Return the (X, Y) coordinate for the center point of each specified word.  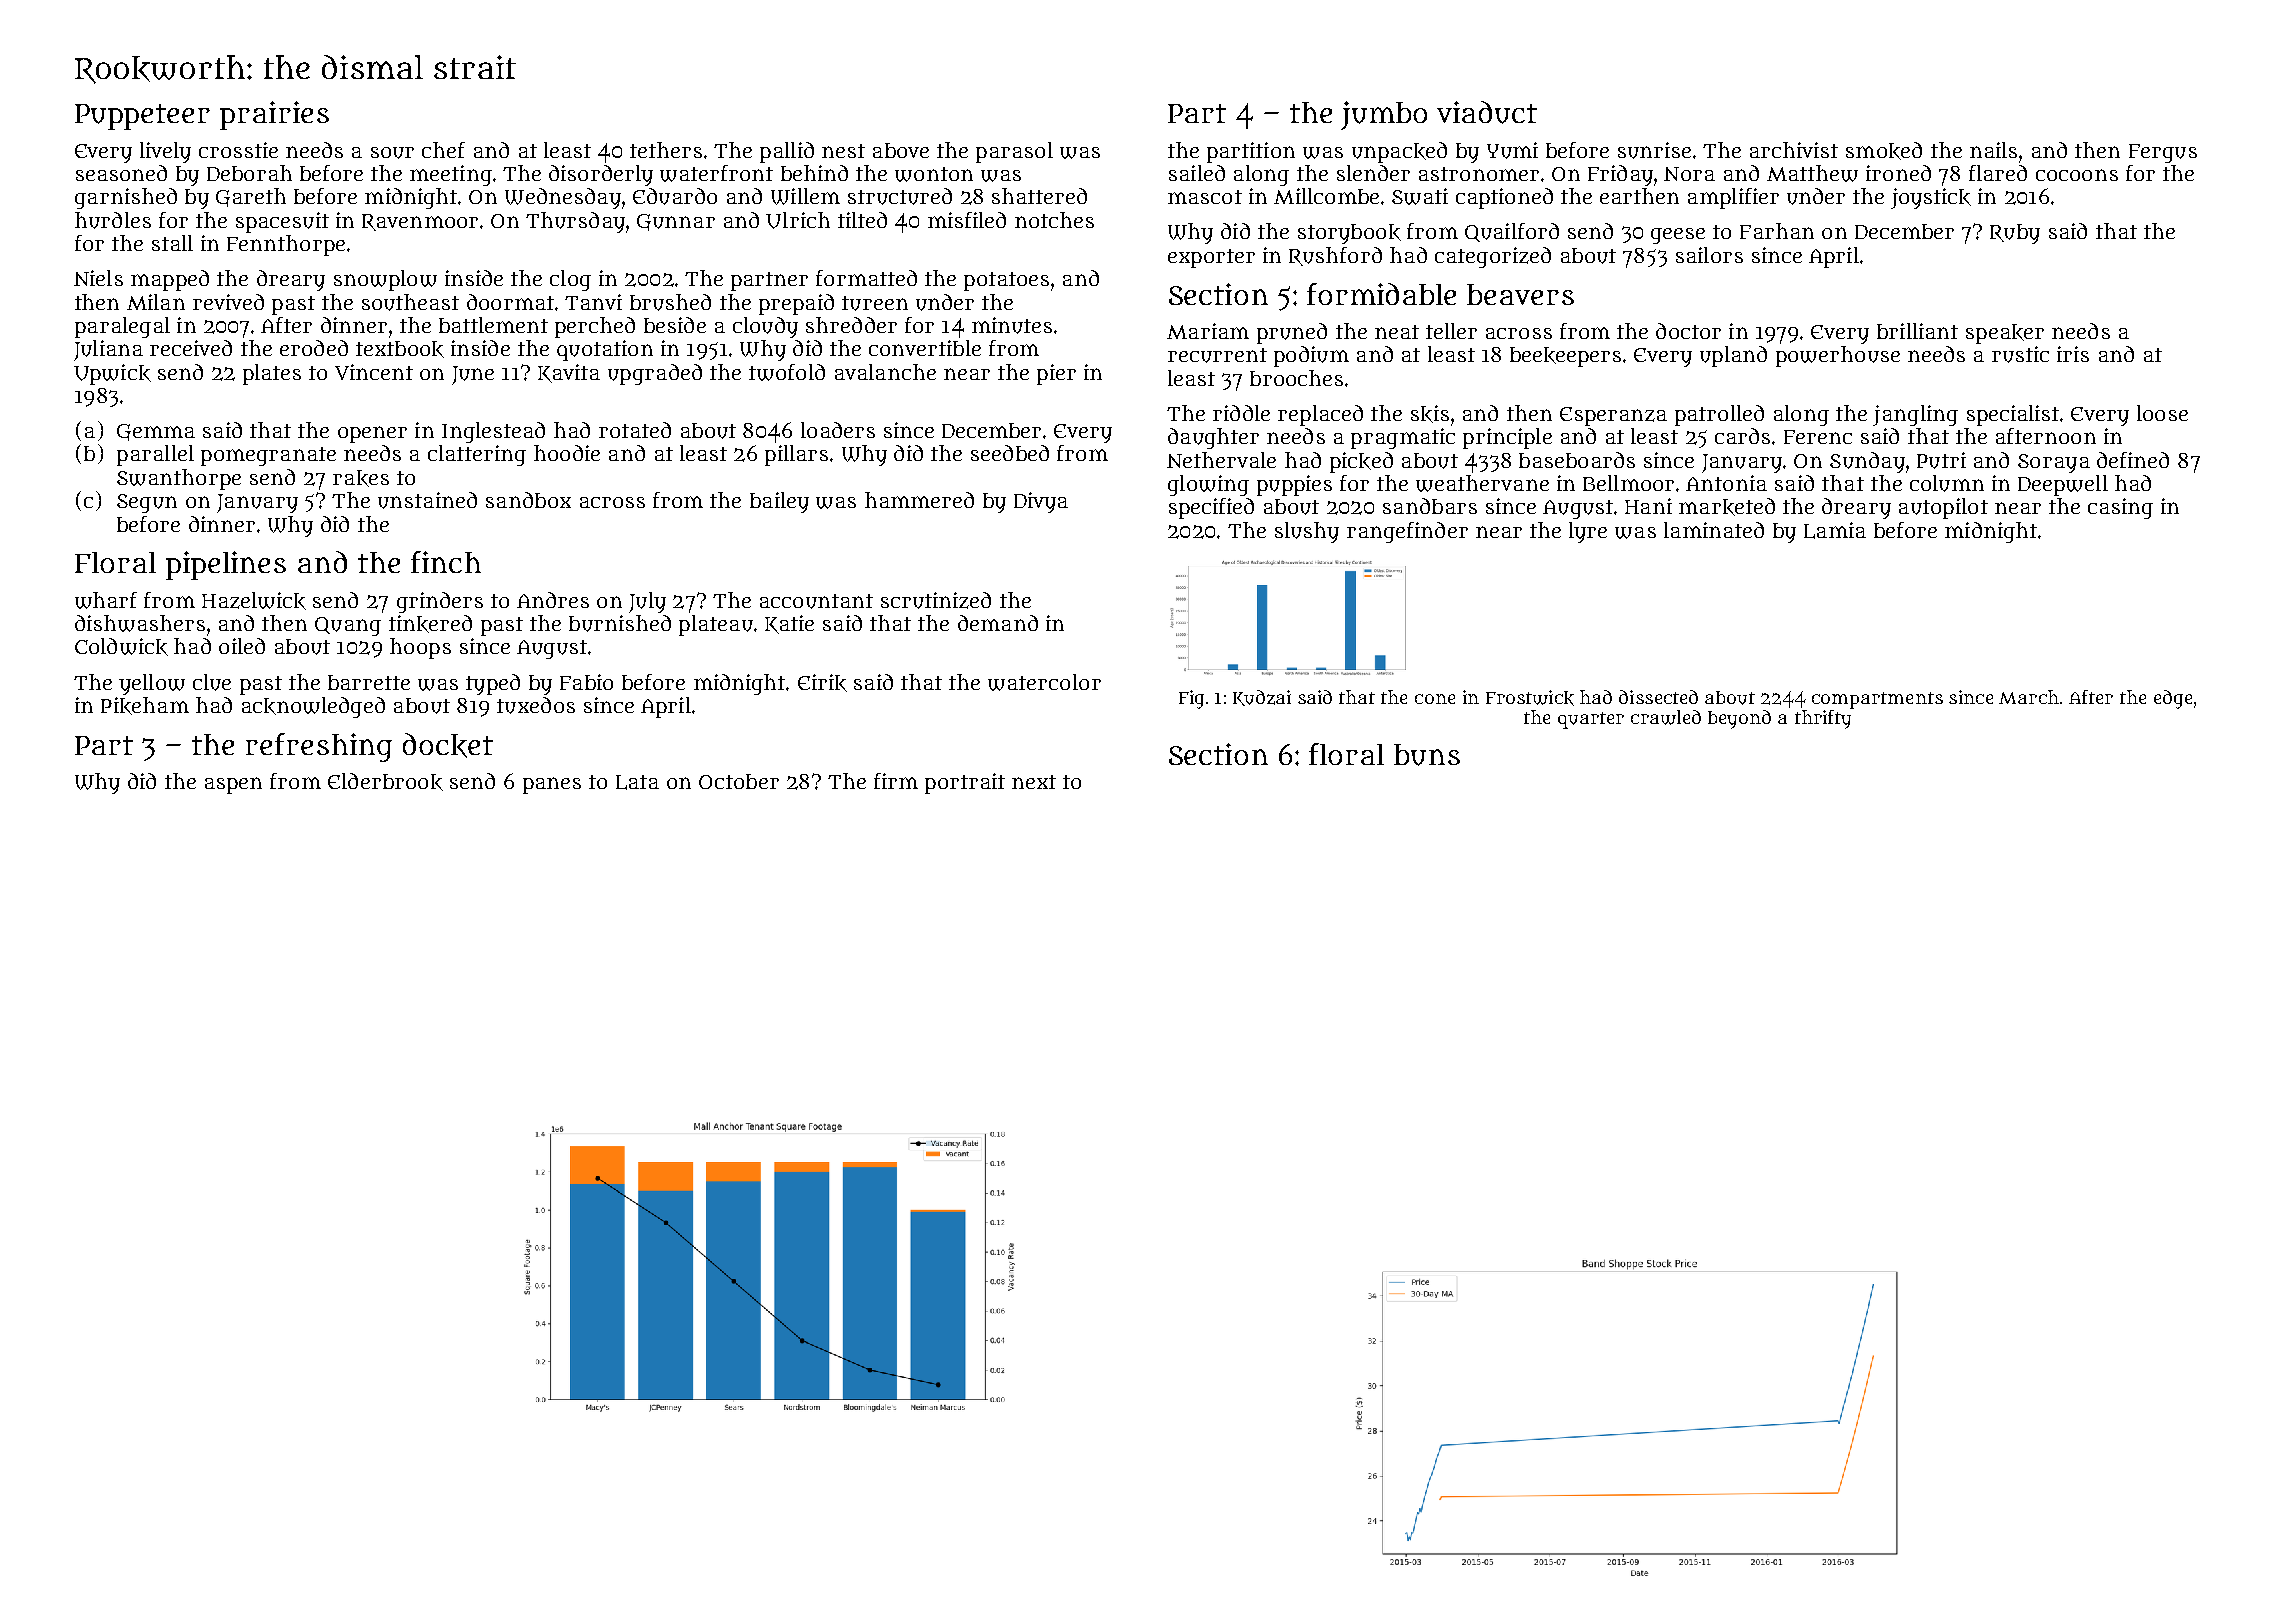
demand (998, 623)
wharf (106, 600)
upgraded (655, 374)
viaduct (1487, 112)
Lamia (1835, 530)
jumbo (1384, 115)
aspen (233, 785)
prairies (274, 115)
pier (1056, 374)
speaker (2005, 334)
